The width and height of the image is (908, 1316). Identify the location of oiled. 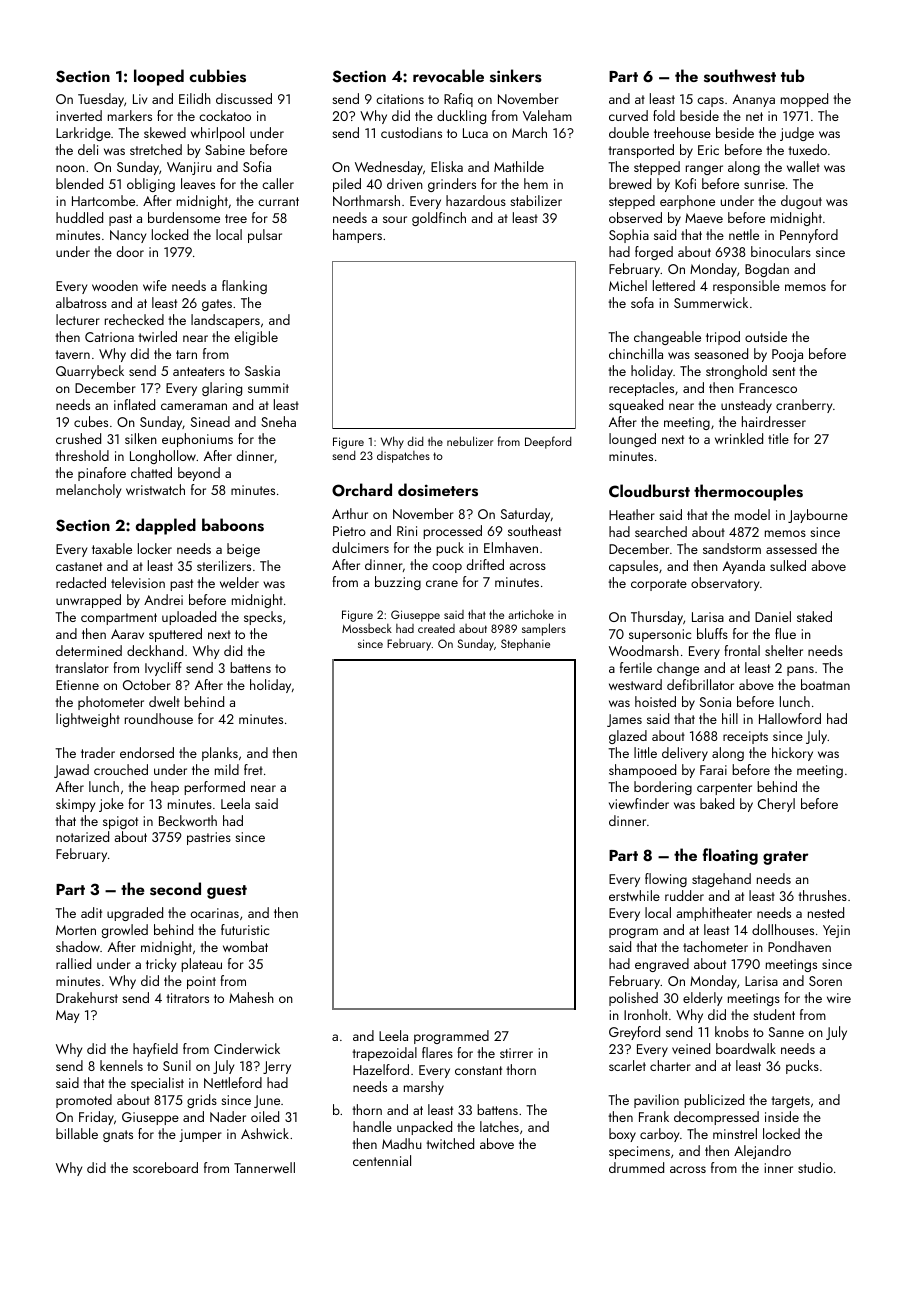
(265, 1116).
